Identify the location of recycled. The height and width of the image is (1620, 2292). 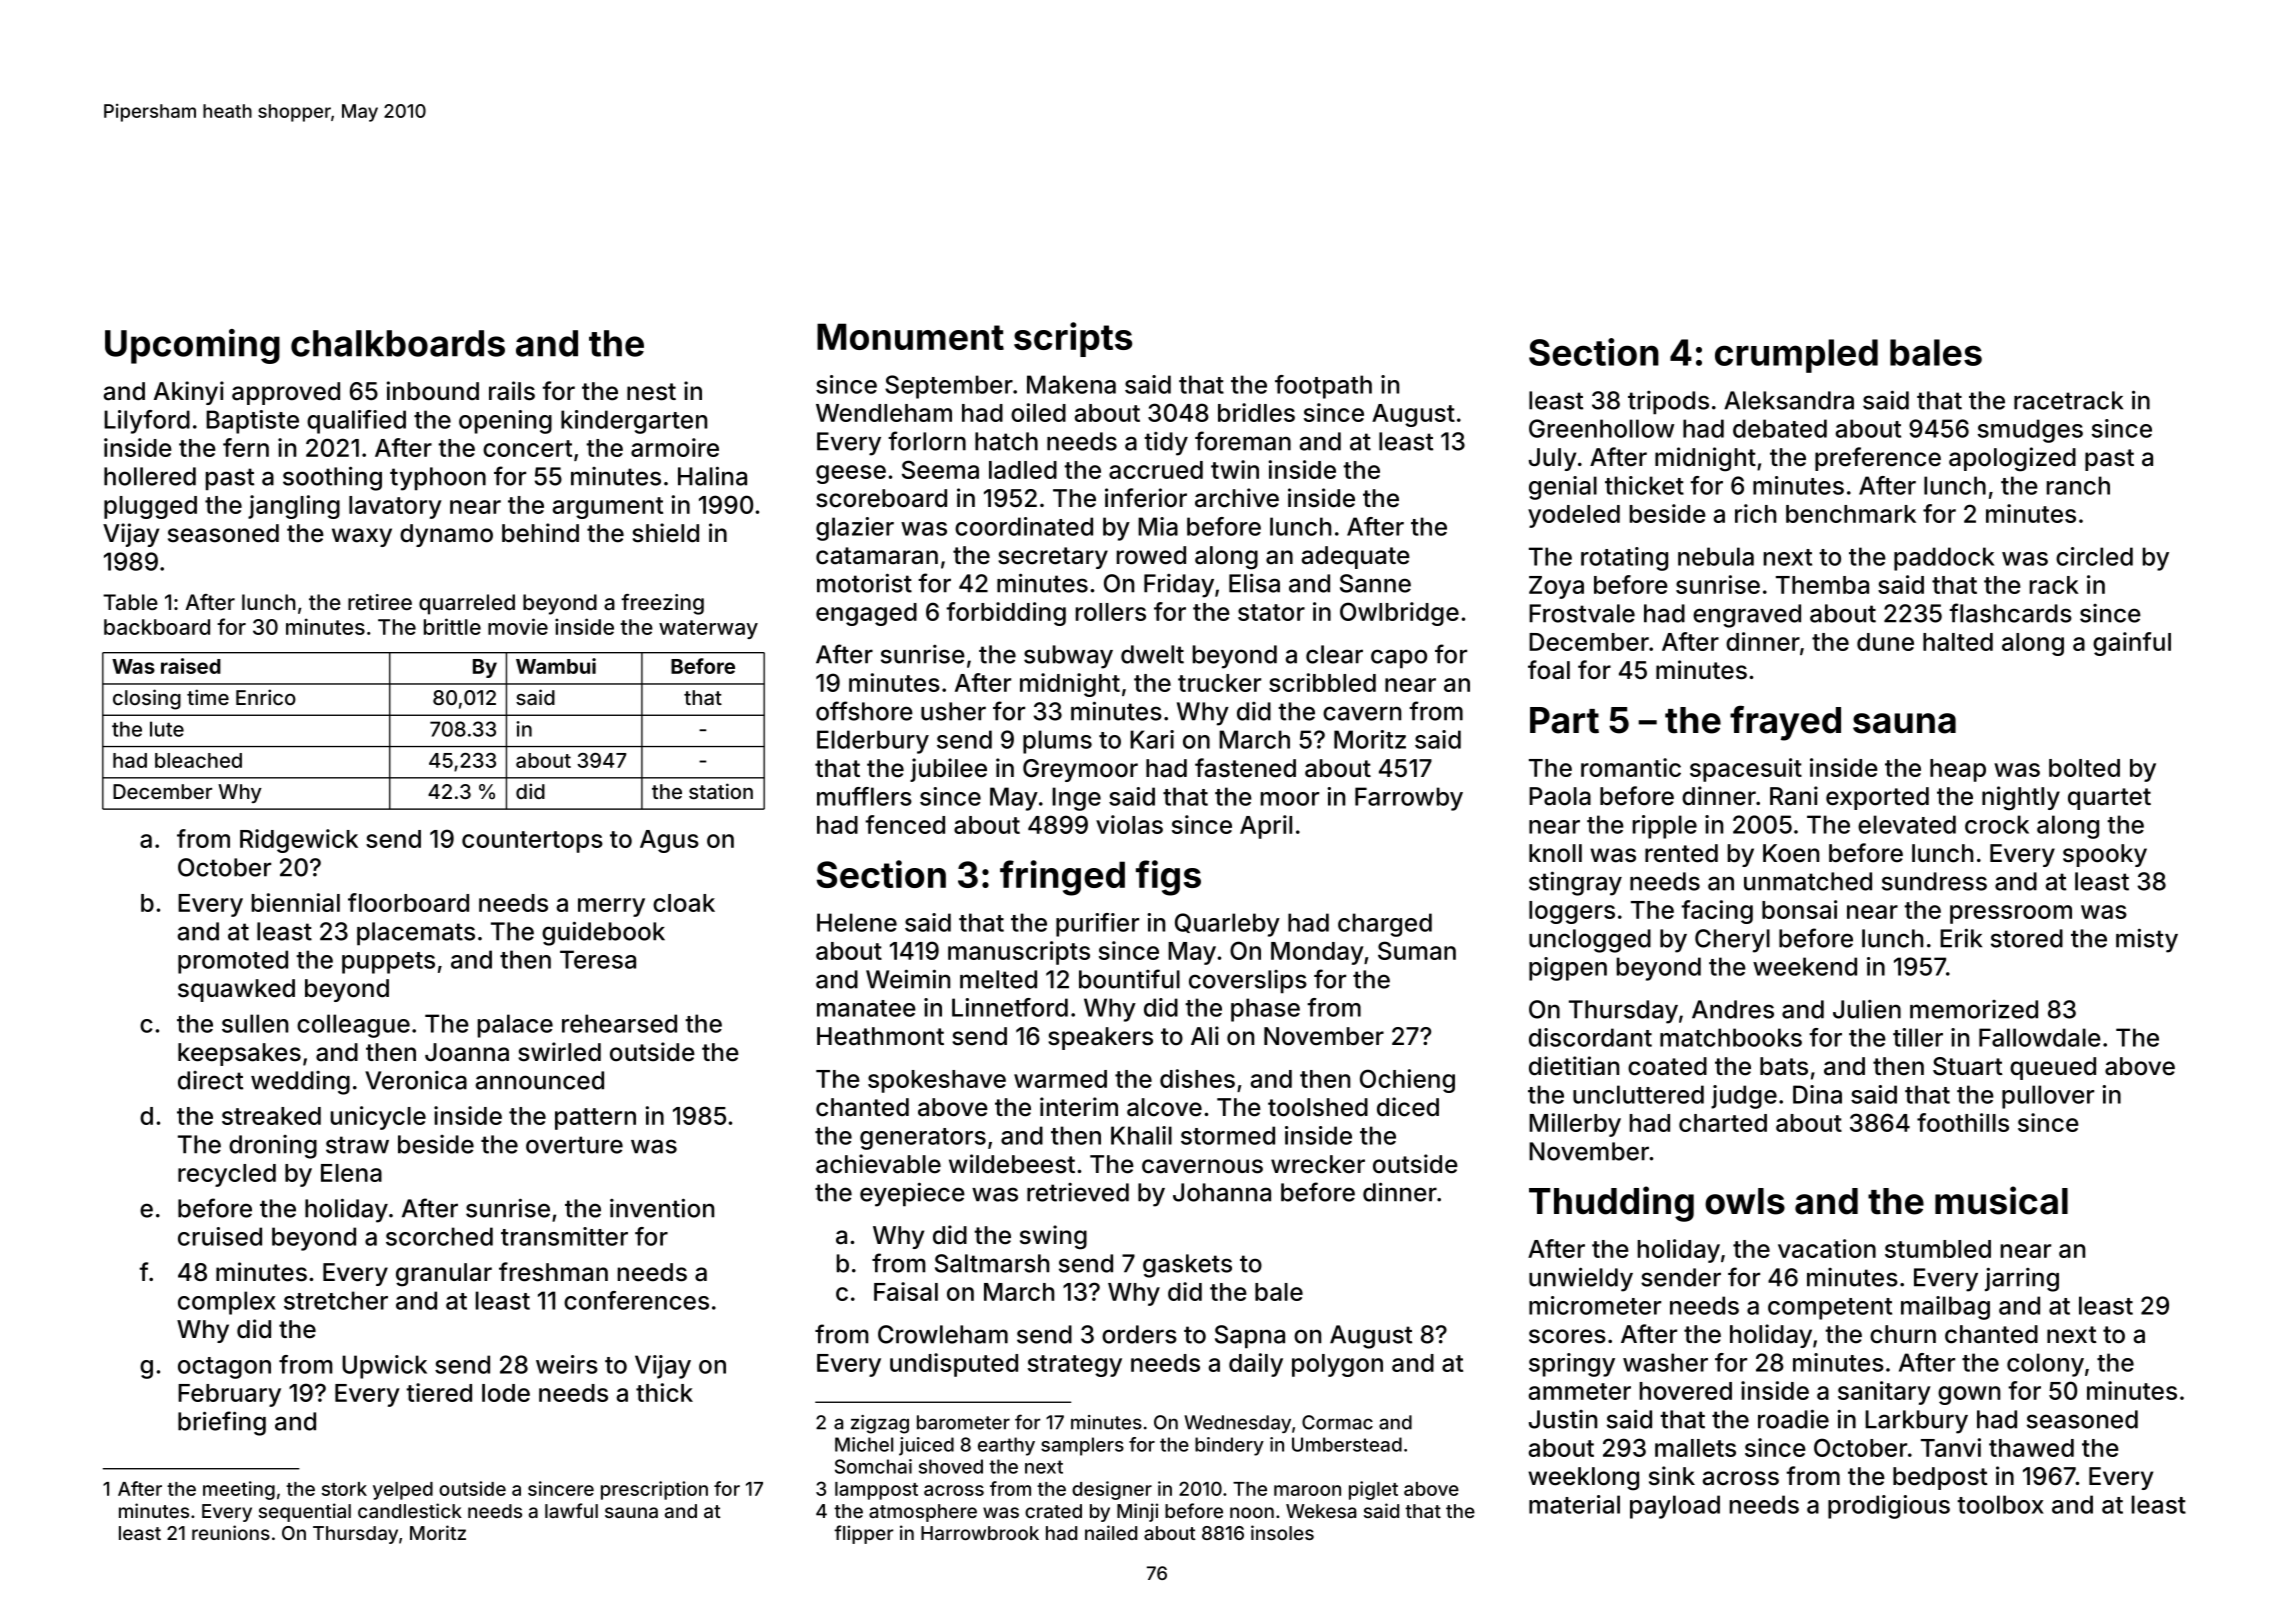
(227, 1175).
